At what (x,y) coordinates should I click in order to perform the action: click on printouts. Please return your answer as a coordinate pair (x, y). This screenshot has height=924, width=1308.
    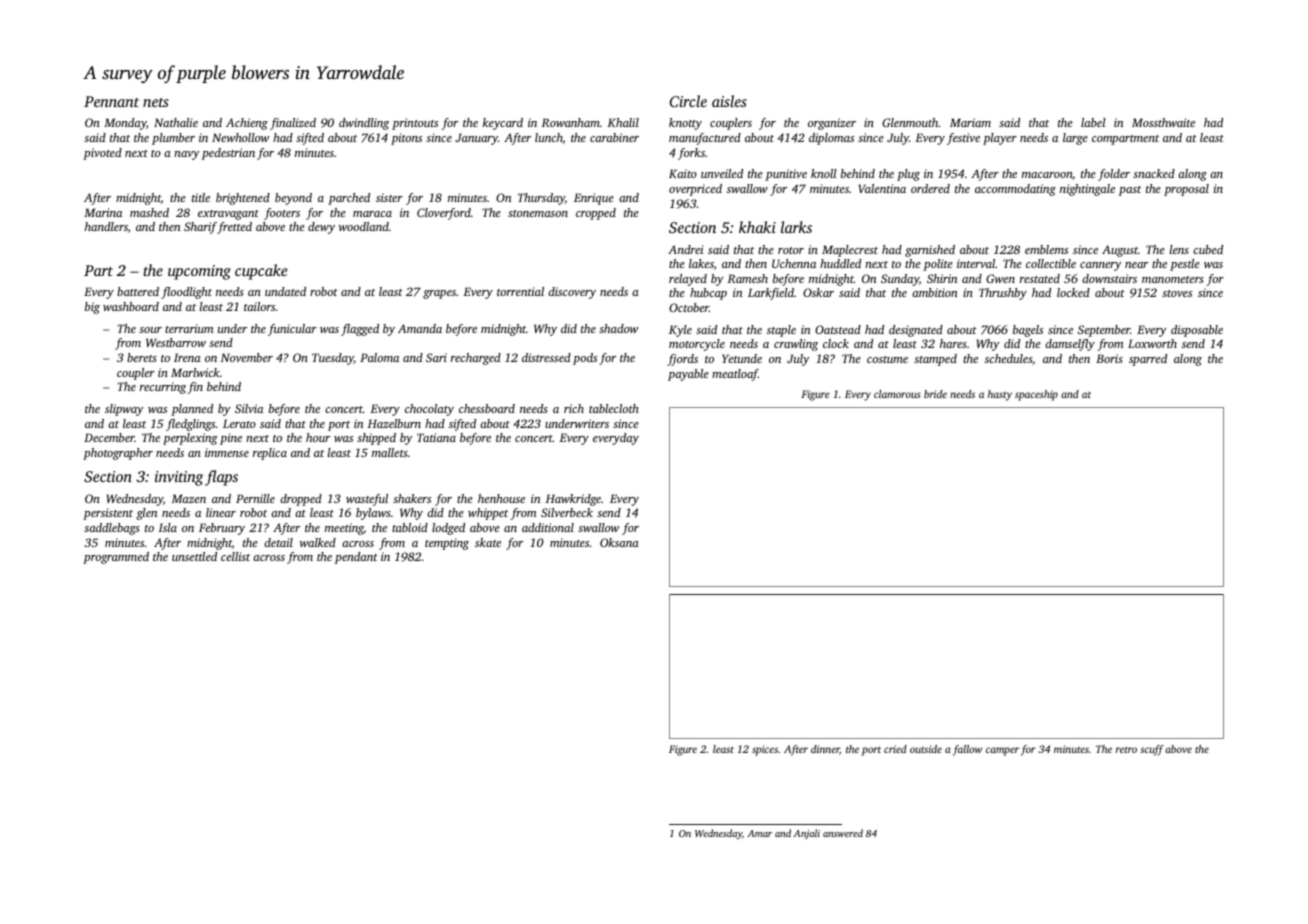
    Looking at the image, I should click on (415, 124).
